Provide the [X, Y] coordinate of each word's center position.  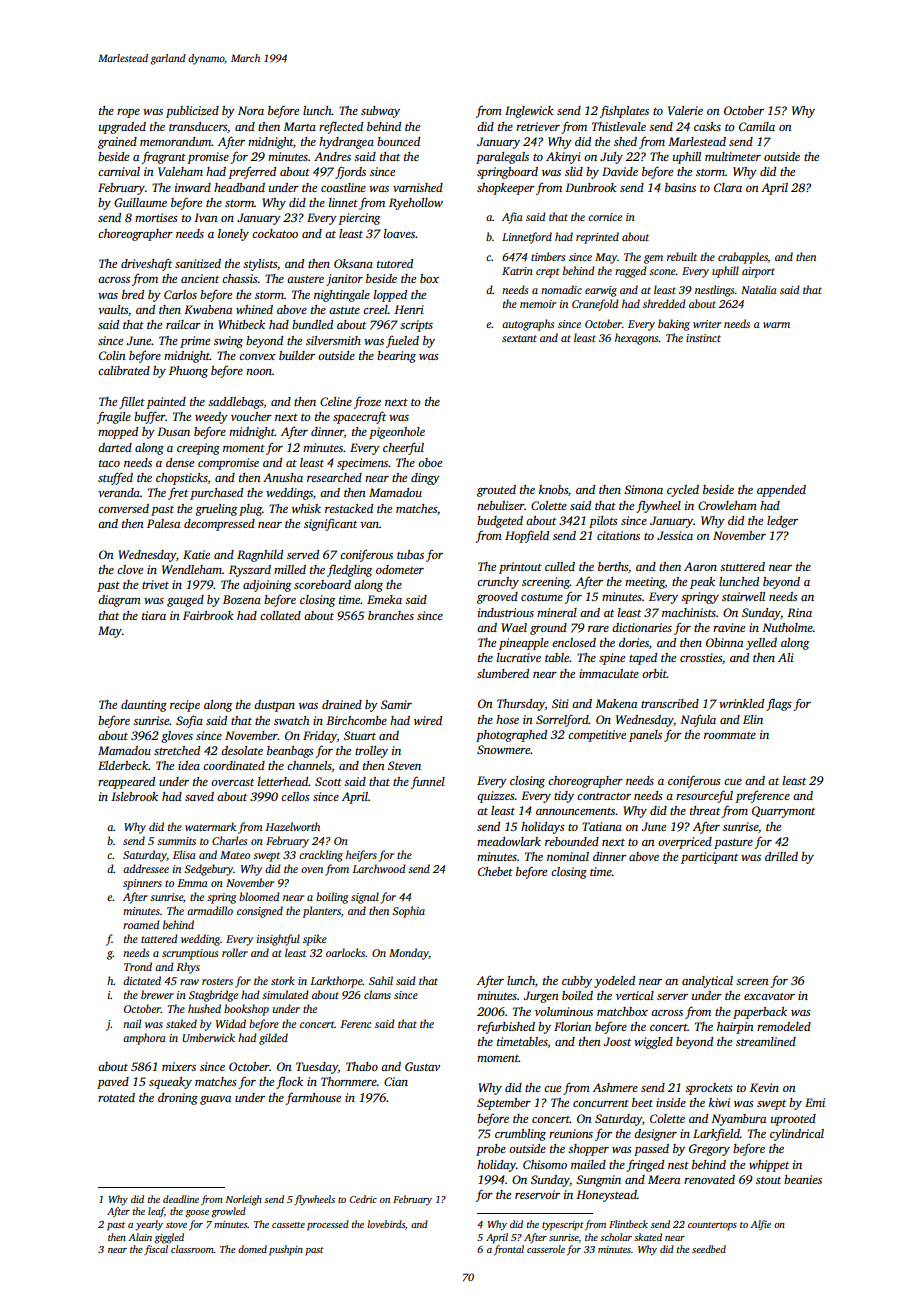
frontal [509, 1250]
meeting [645, 583]
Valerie [685, 110]
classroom [192, 1249]
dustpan [274, 706]
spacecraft [359, 417]
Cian [396, 1081]
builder [297, 355]
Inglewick [529, 112]
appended [781, 491]
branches [391, 615]
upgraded [122, 128]
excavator [769, 996]
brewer [157, 994]
